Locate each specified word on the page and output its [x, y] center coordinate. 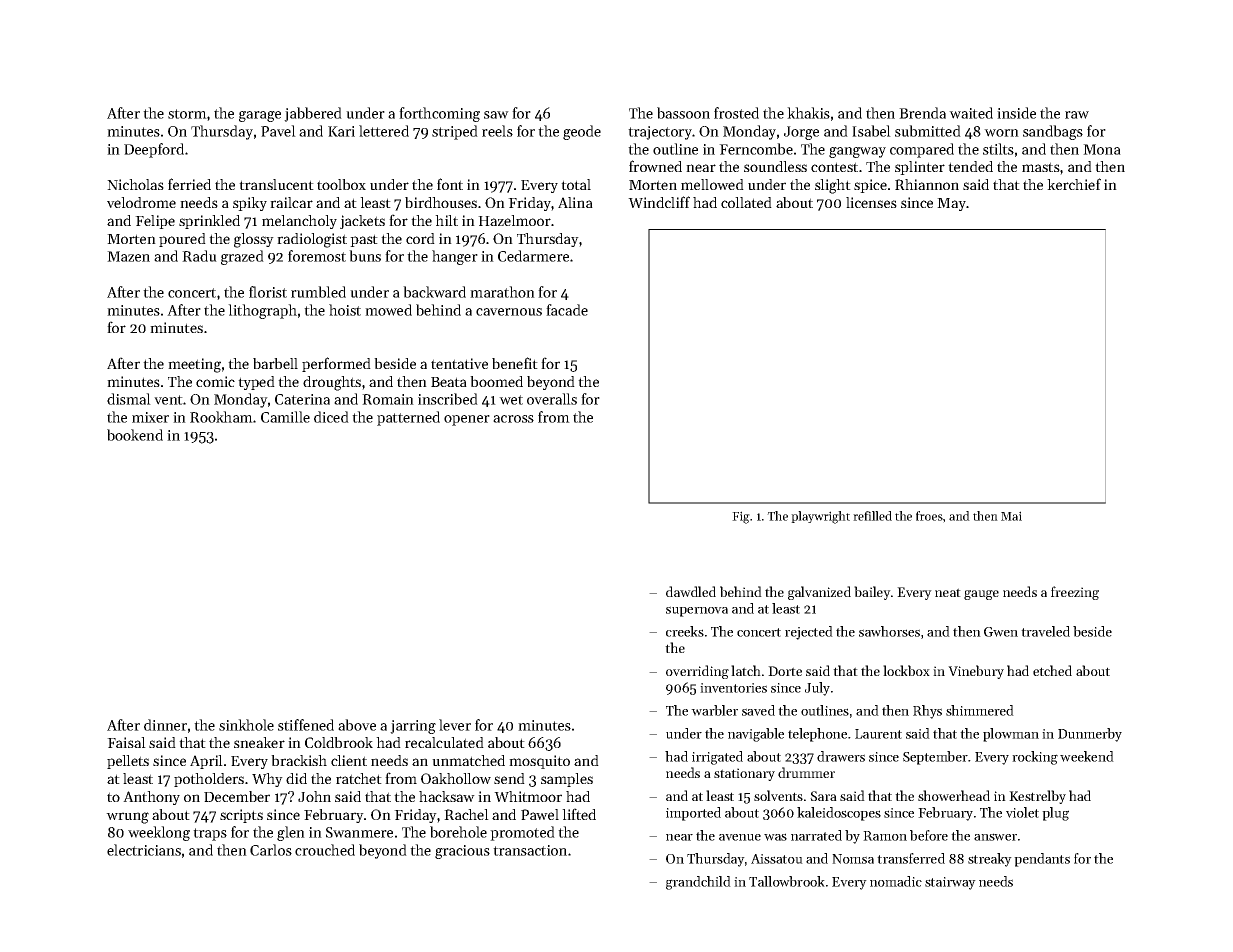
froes [929, 516]
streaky [990, 860]
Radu [199, 256]
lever [455, 725]
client [349, 760]
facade [567, 310]
